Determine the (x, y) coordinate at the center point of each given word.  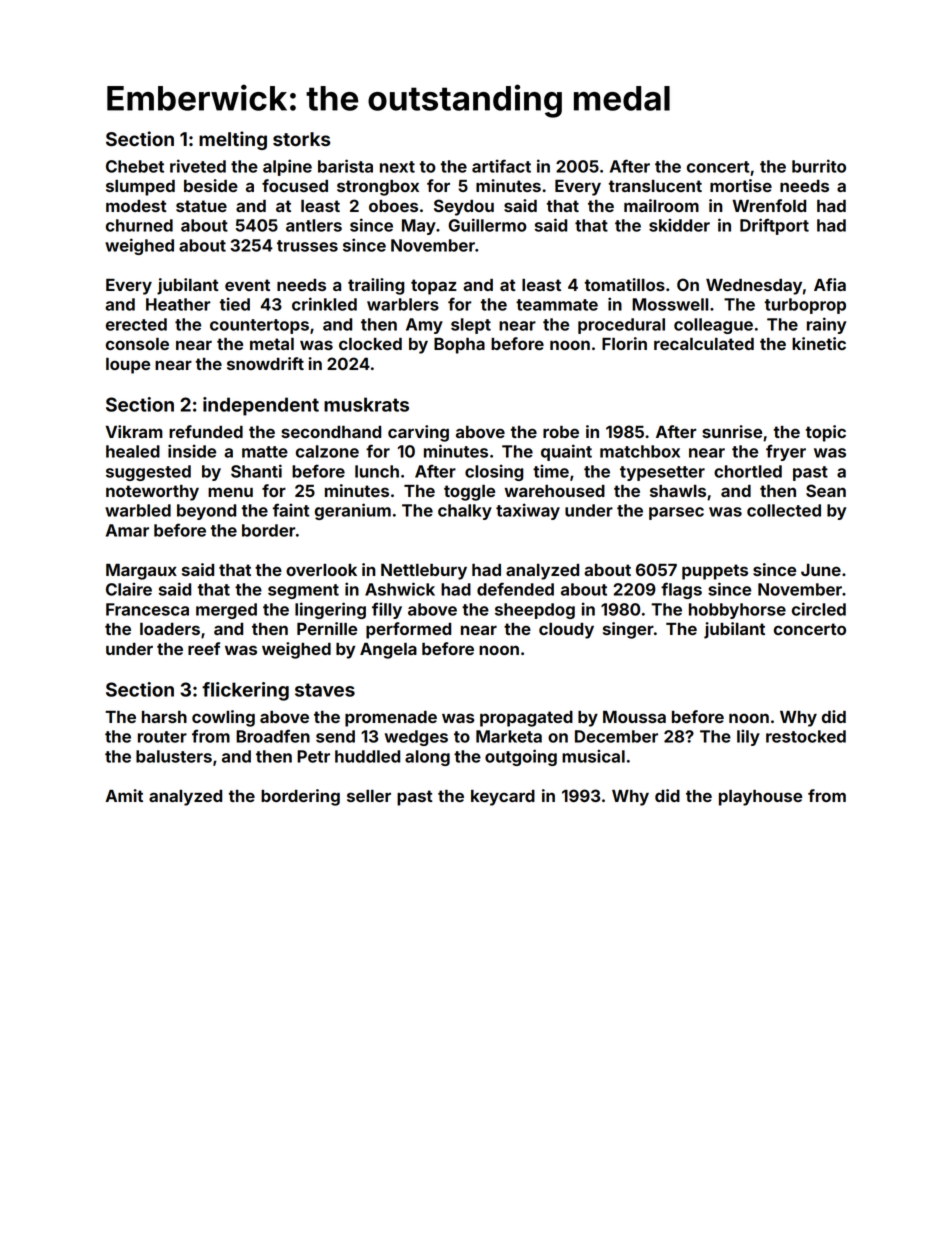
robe (561, 432)
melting (233, 140)
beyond (206, 512)
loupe (128, 366)
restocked (806, 736)
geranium (353, 511)
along (427, 758)
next (397, 167)
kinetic (819, 343)
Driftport (774, 226)
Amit (124, 795)
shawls (678, 491)
